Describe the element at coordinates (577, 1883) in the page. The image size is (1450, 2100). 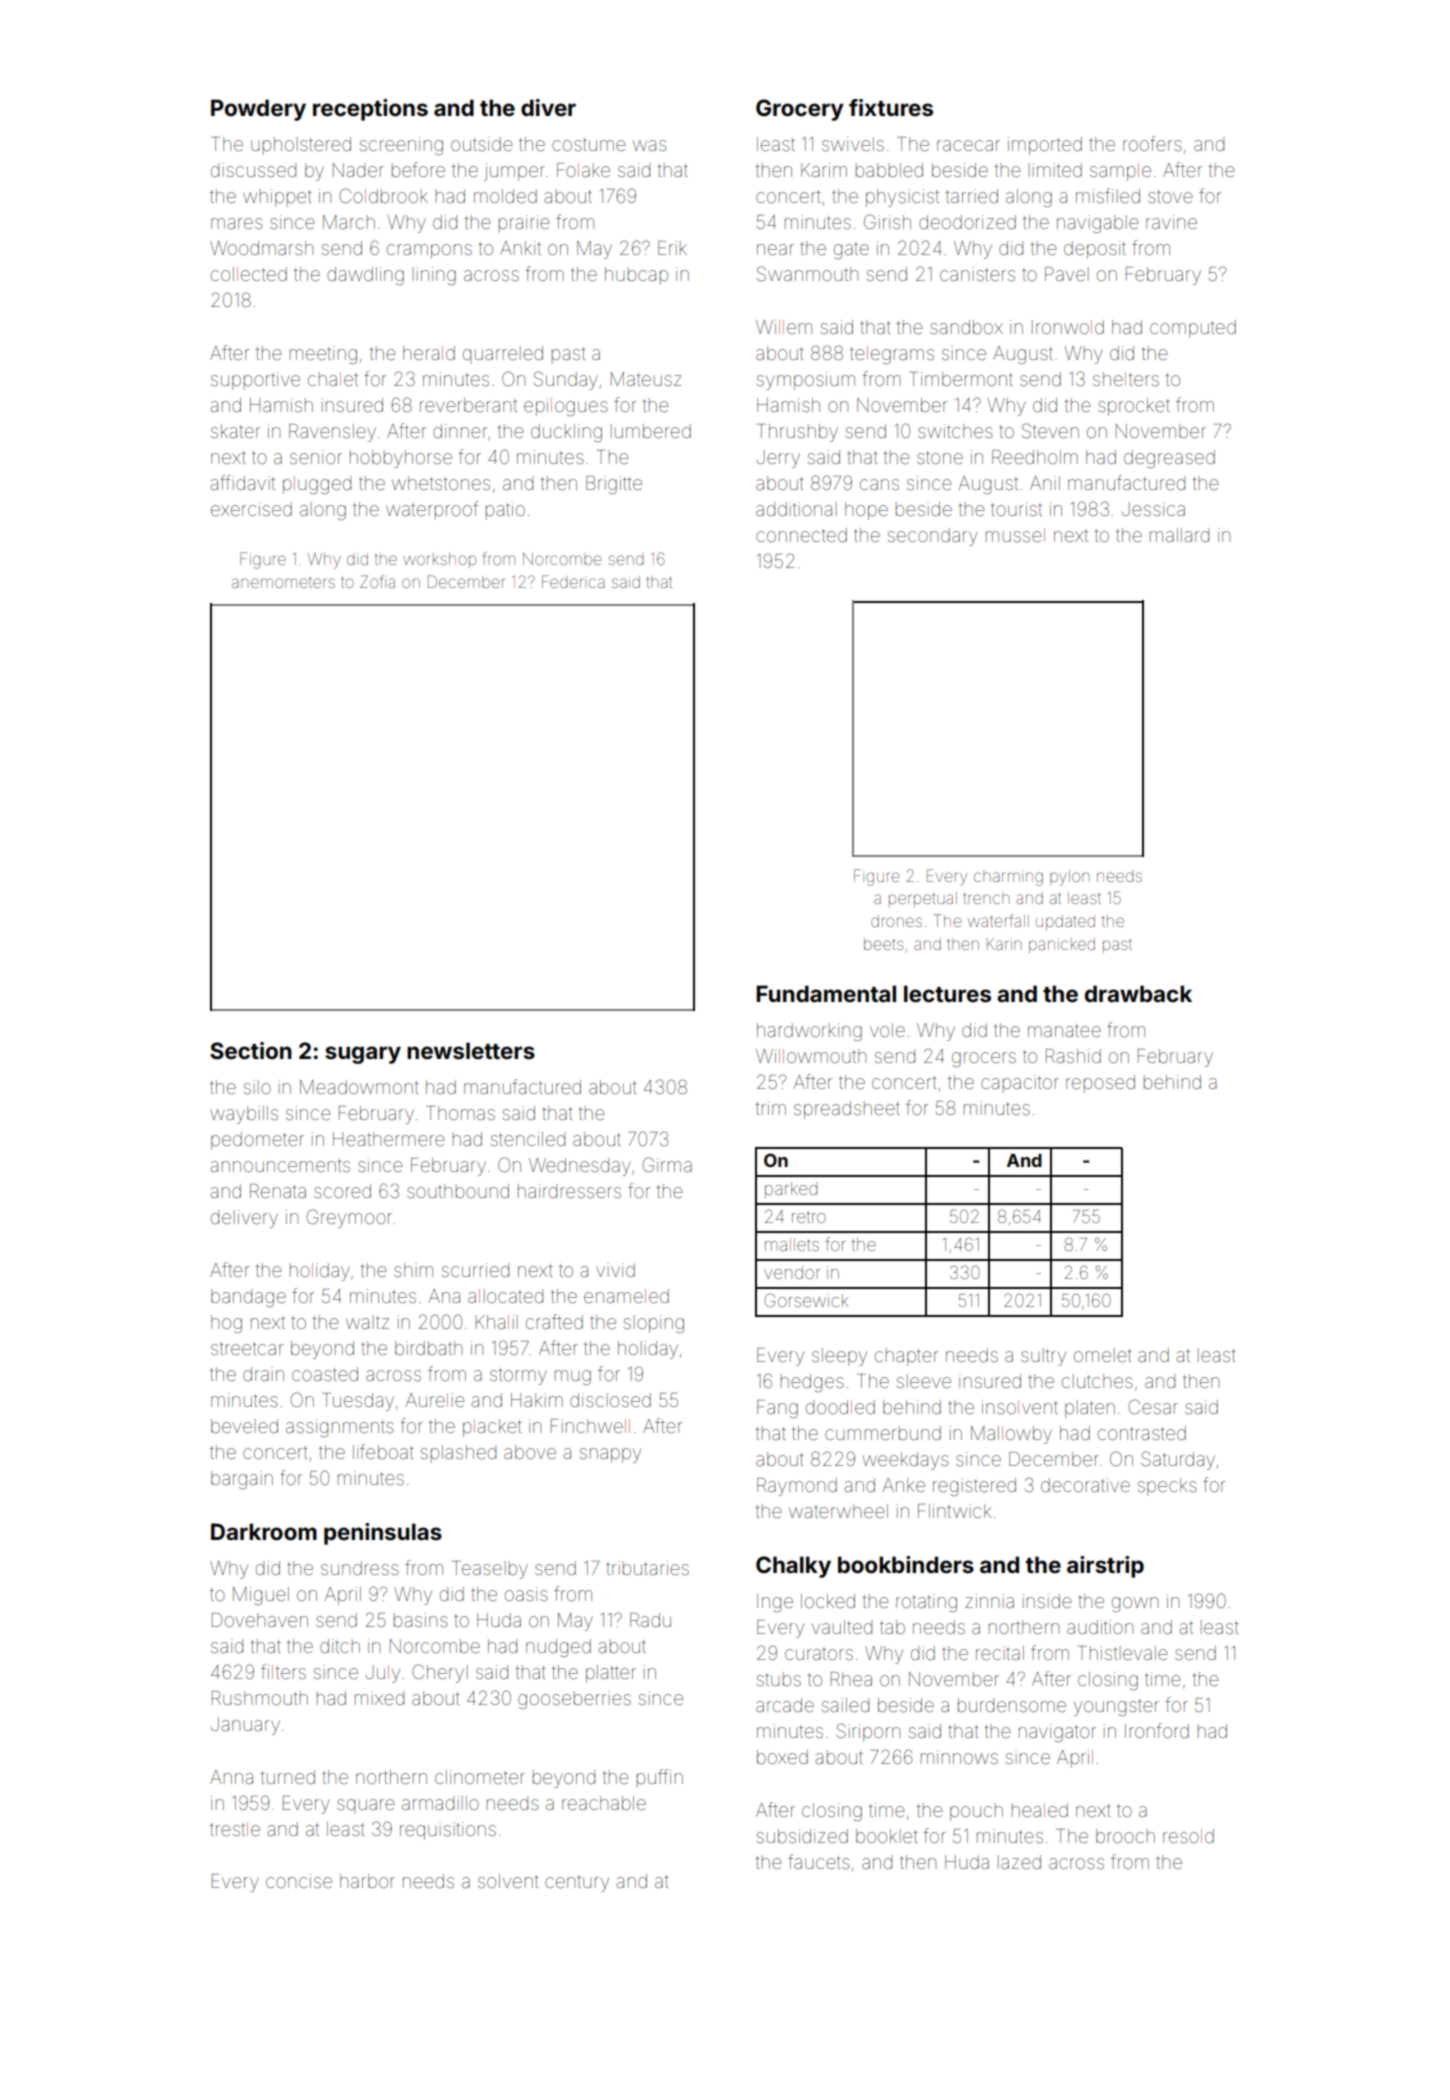
I see `century` at that location.
